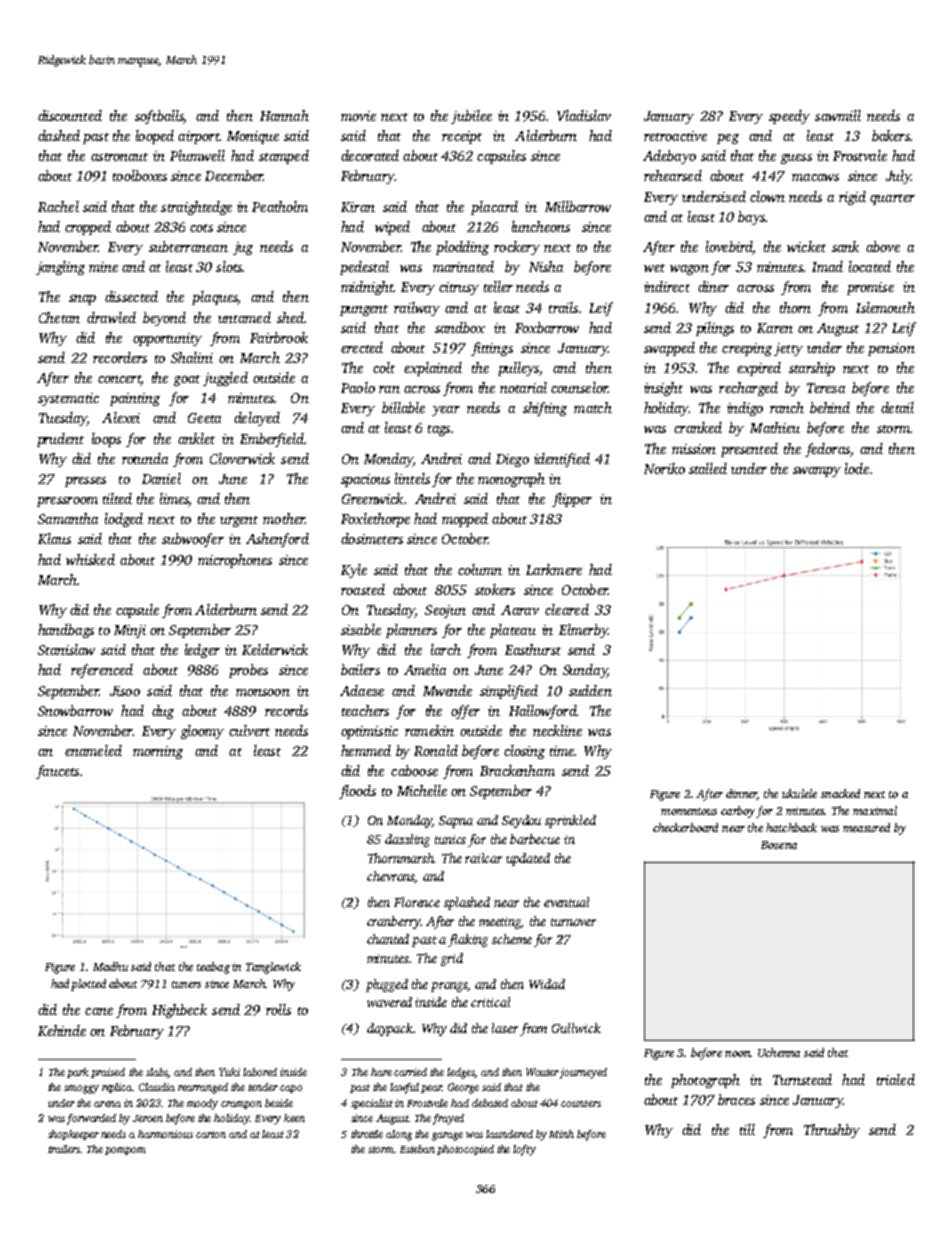 This document has height=1233, width=952. What do you see at coordinates (751, 218) in the document?
I see `bays` at bounding box center [751, 218].
